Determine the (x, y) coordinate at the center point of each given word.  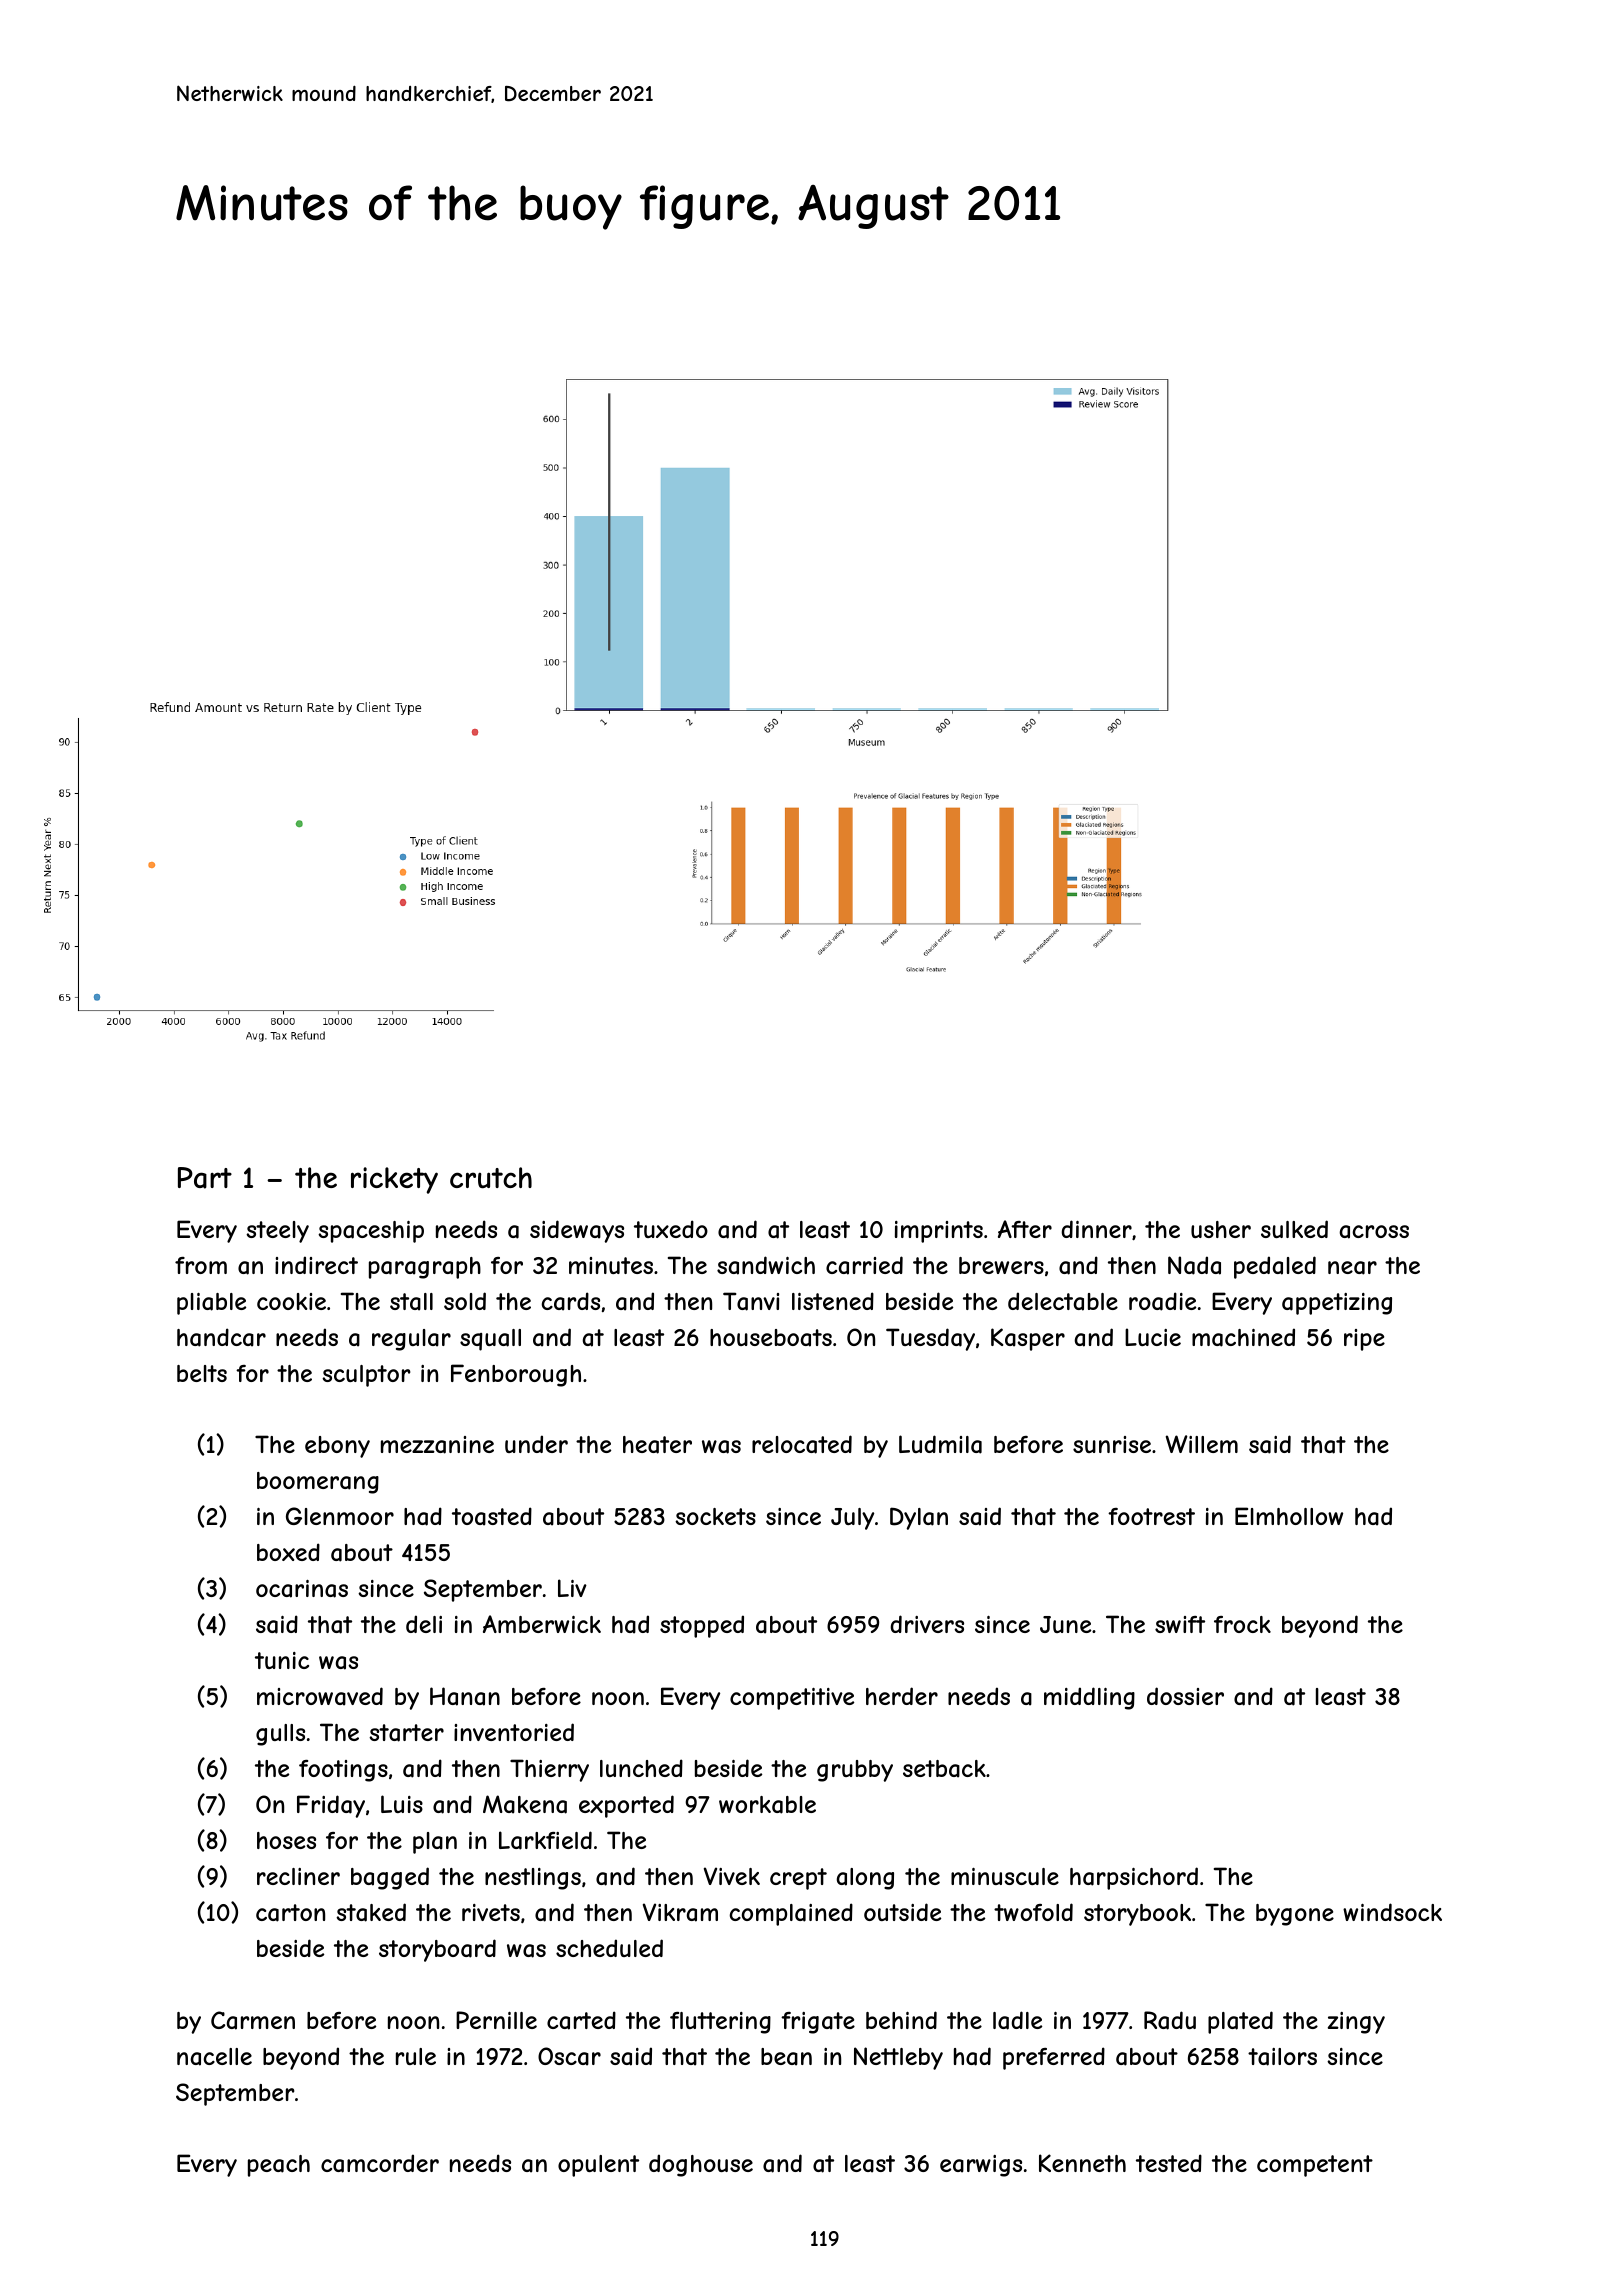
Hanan (465, 1696)
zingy (1356, 2023)
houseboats (771, 1338)
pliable (211, 1304)
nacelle (214, 2057)
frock (1242, 1624)
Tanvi (751, 1301)
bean (786, 2057)
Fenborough (516, 1375)
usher (1221, 1229)
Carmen (253, 2020)
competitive (792, 1699)
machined (1243, 1337)
